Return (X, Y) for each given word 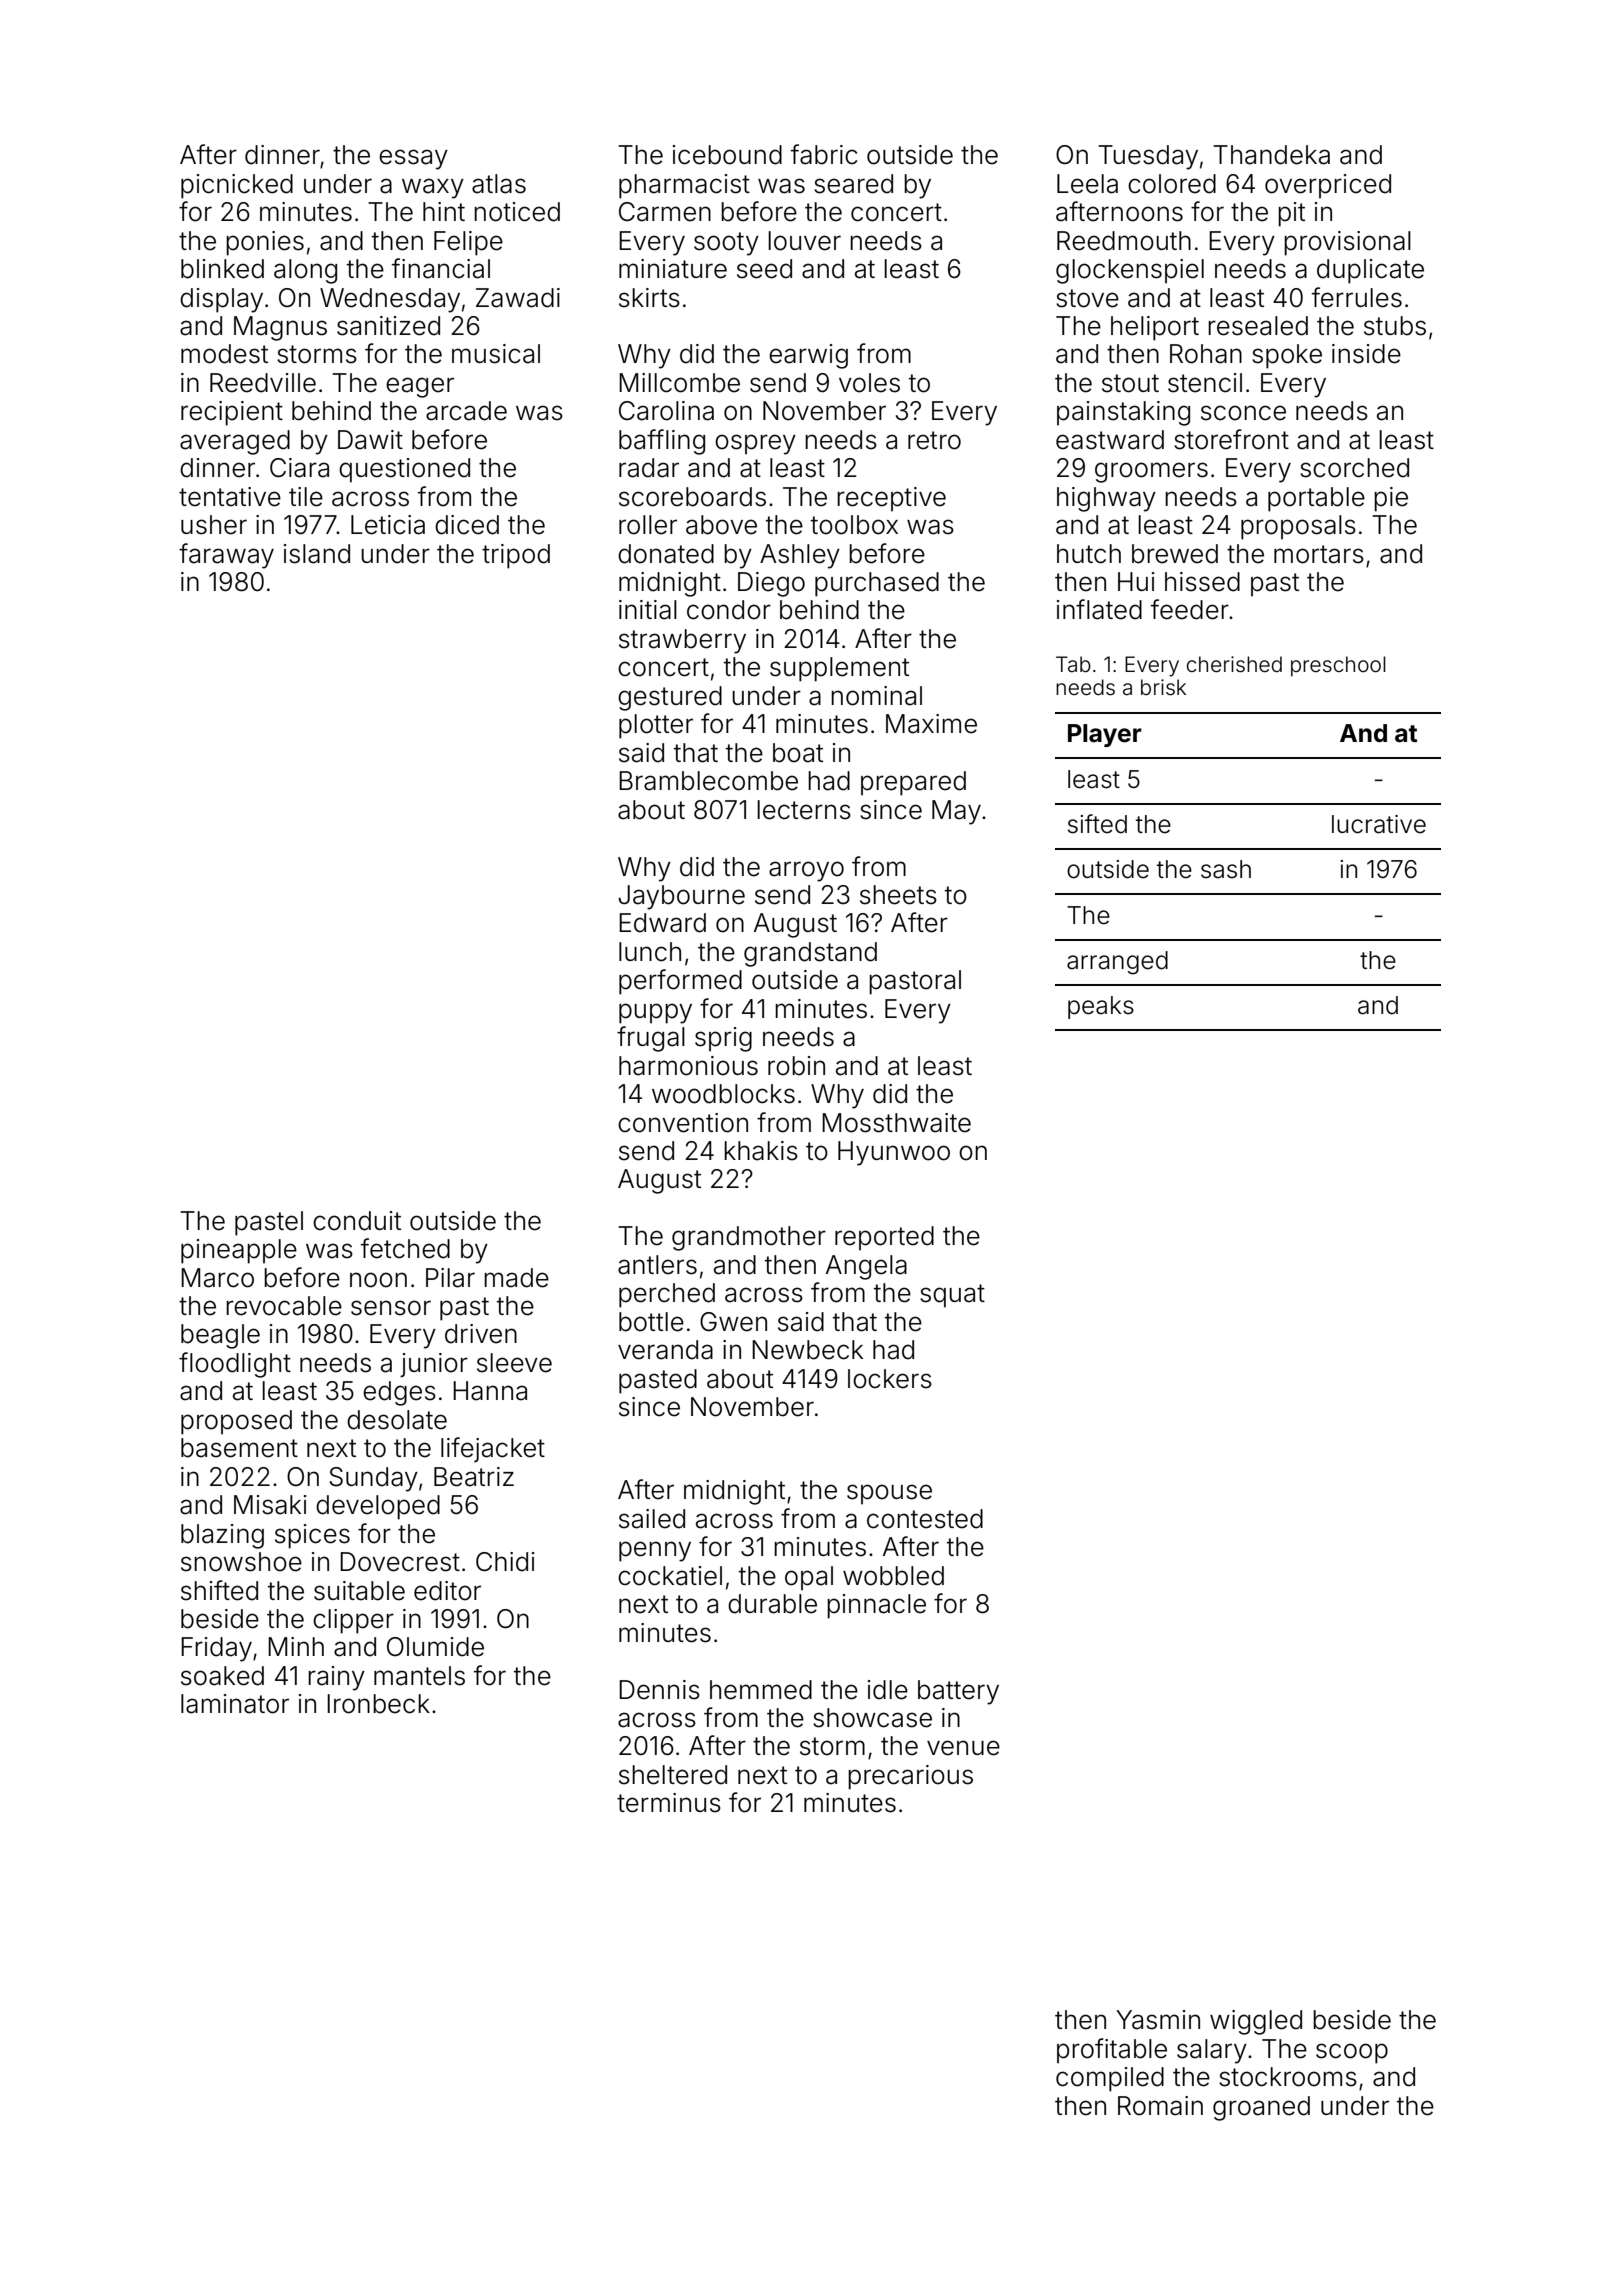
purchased (877, 584)
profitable (1112, 2051)
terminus (669, 1803)
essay (413, 159)
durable (772, 1604)
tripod (516, 556)
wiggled (1256, 2022)
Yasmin (1158, 2020)
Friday (216, 1649)
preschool (1338, 666)
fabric (824, 154)
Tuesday (1148, 157)
